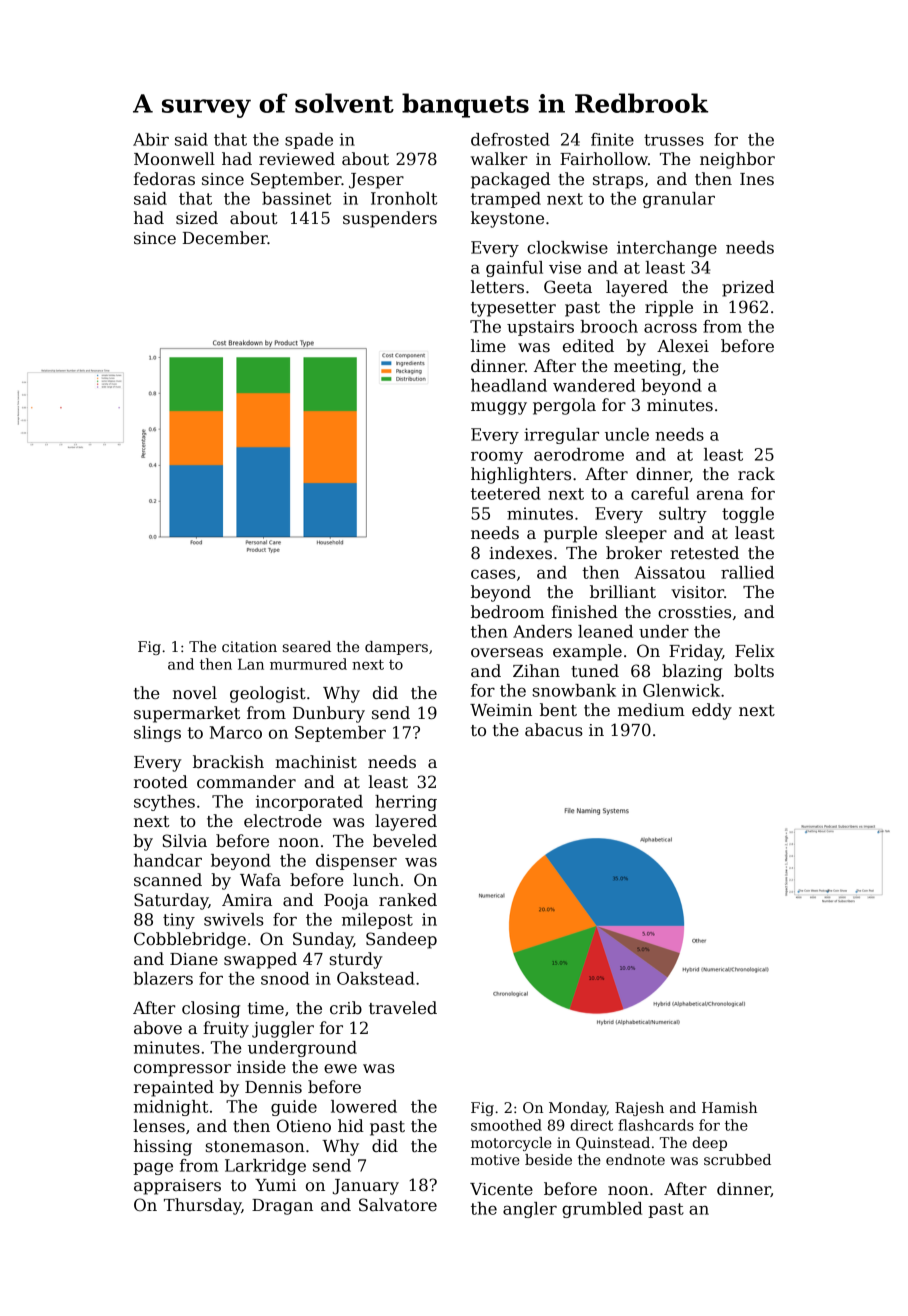 The width and height of the image is (908, 1316). Describe the element at coordinates (376, 978) in the image. I see `Oakstead` at that location.
